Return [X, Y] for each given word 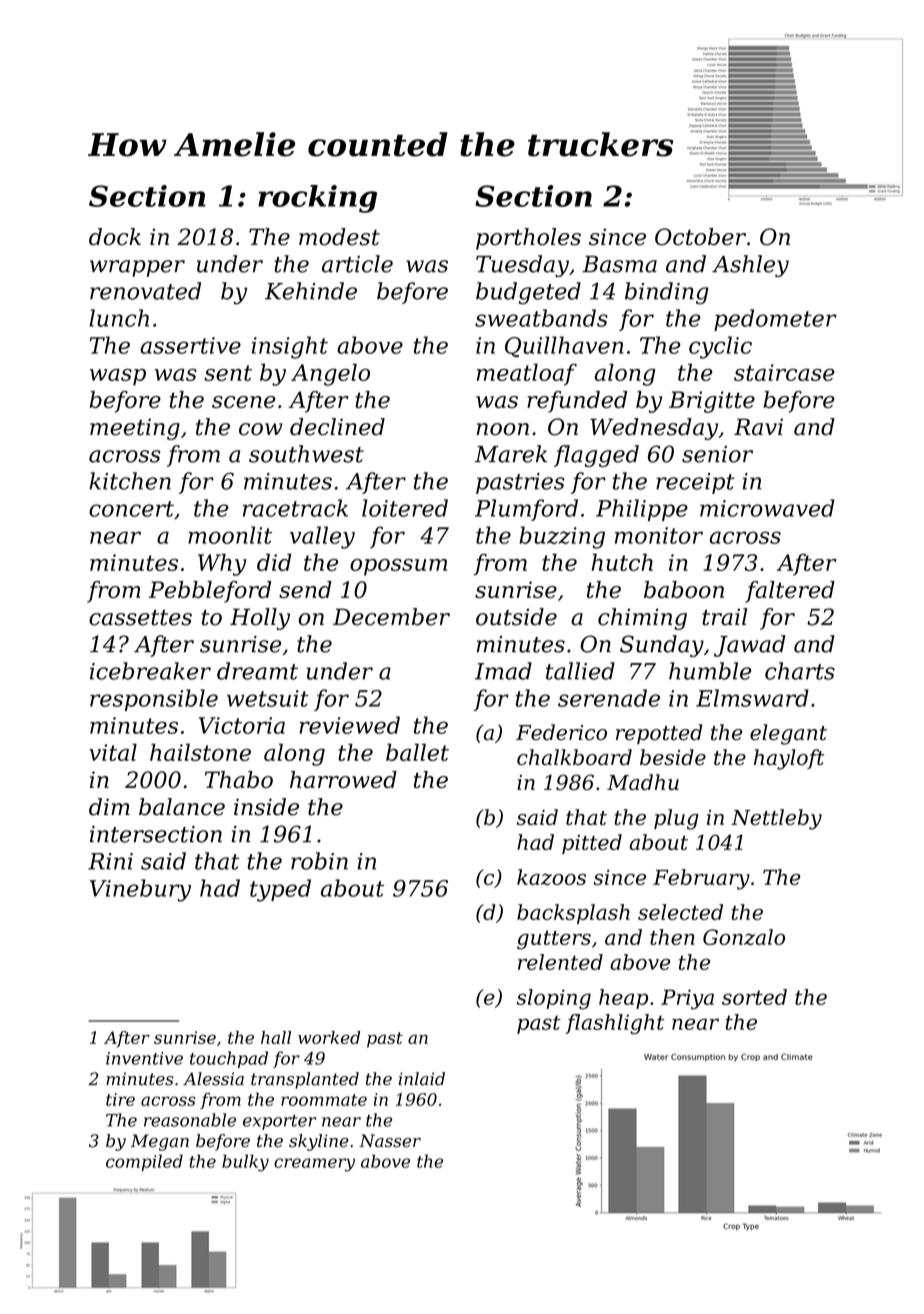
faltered [790, 592]
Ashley [750, 266]
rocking [317, 199]
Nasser [390, 1141]
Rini [110, 861]
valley [322, 537]
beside [673, 757]
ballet [417, 752]
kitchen [130, 481]
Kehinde [311, 291]
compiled [144, 1162]
